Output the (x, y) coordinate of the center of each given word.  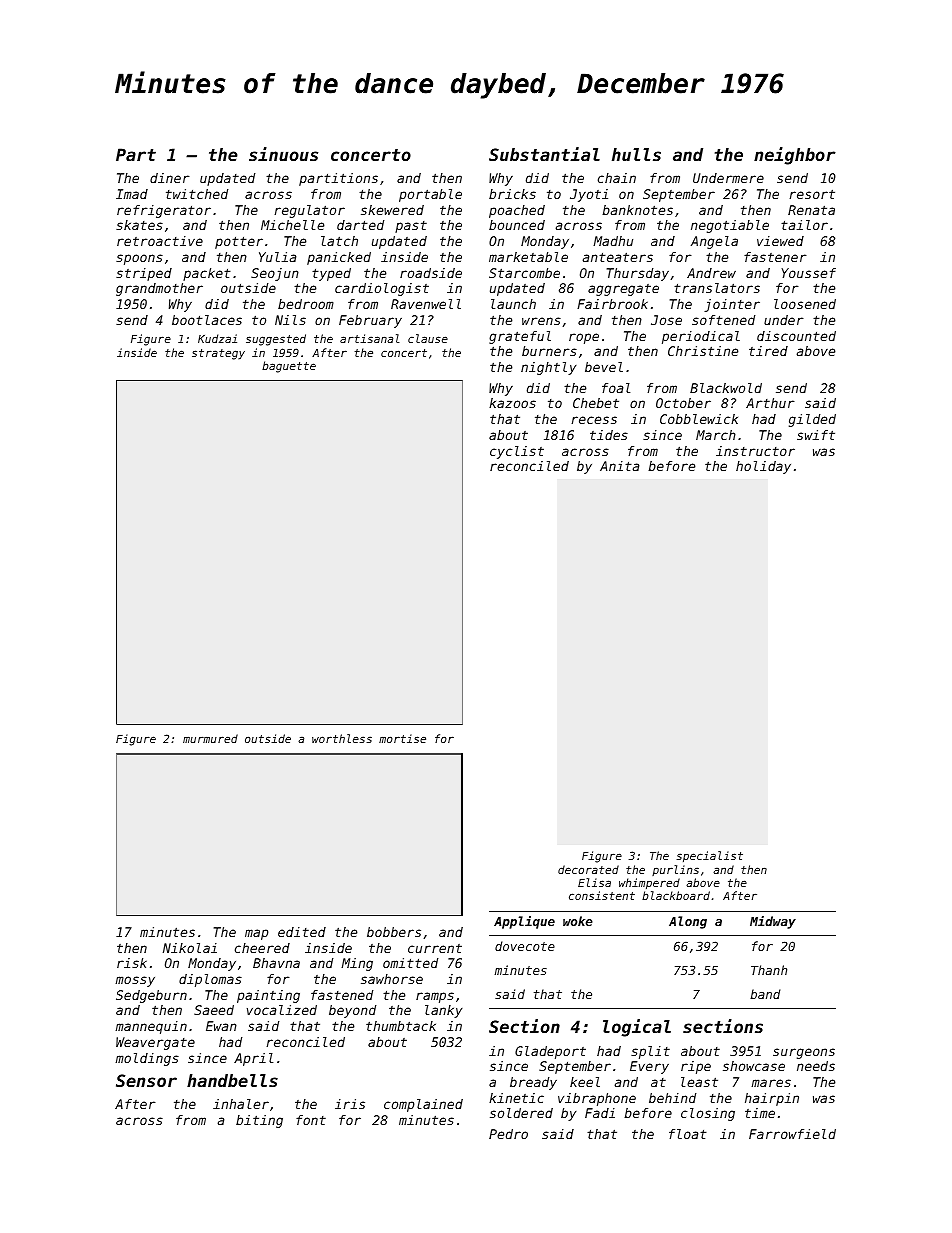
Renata (811, 210)
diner (170, 178)
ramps (435, 997)
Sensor (146, 1080)
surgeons (804, 1053)
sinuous (283, 154)
